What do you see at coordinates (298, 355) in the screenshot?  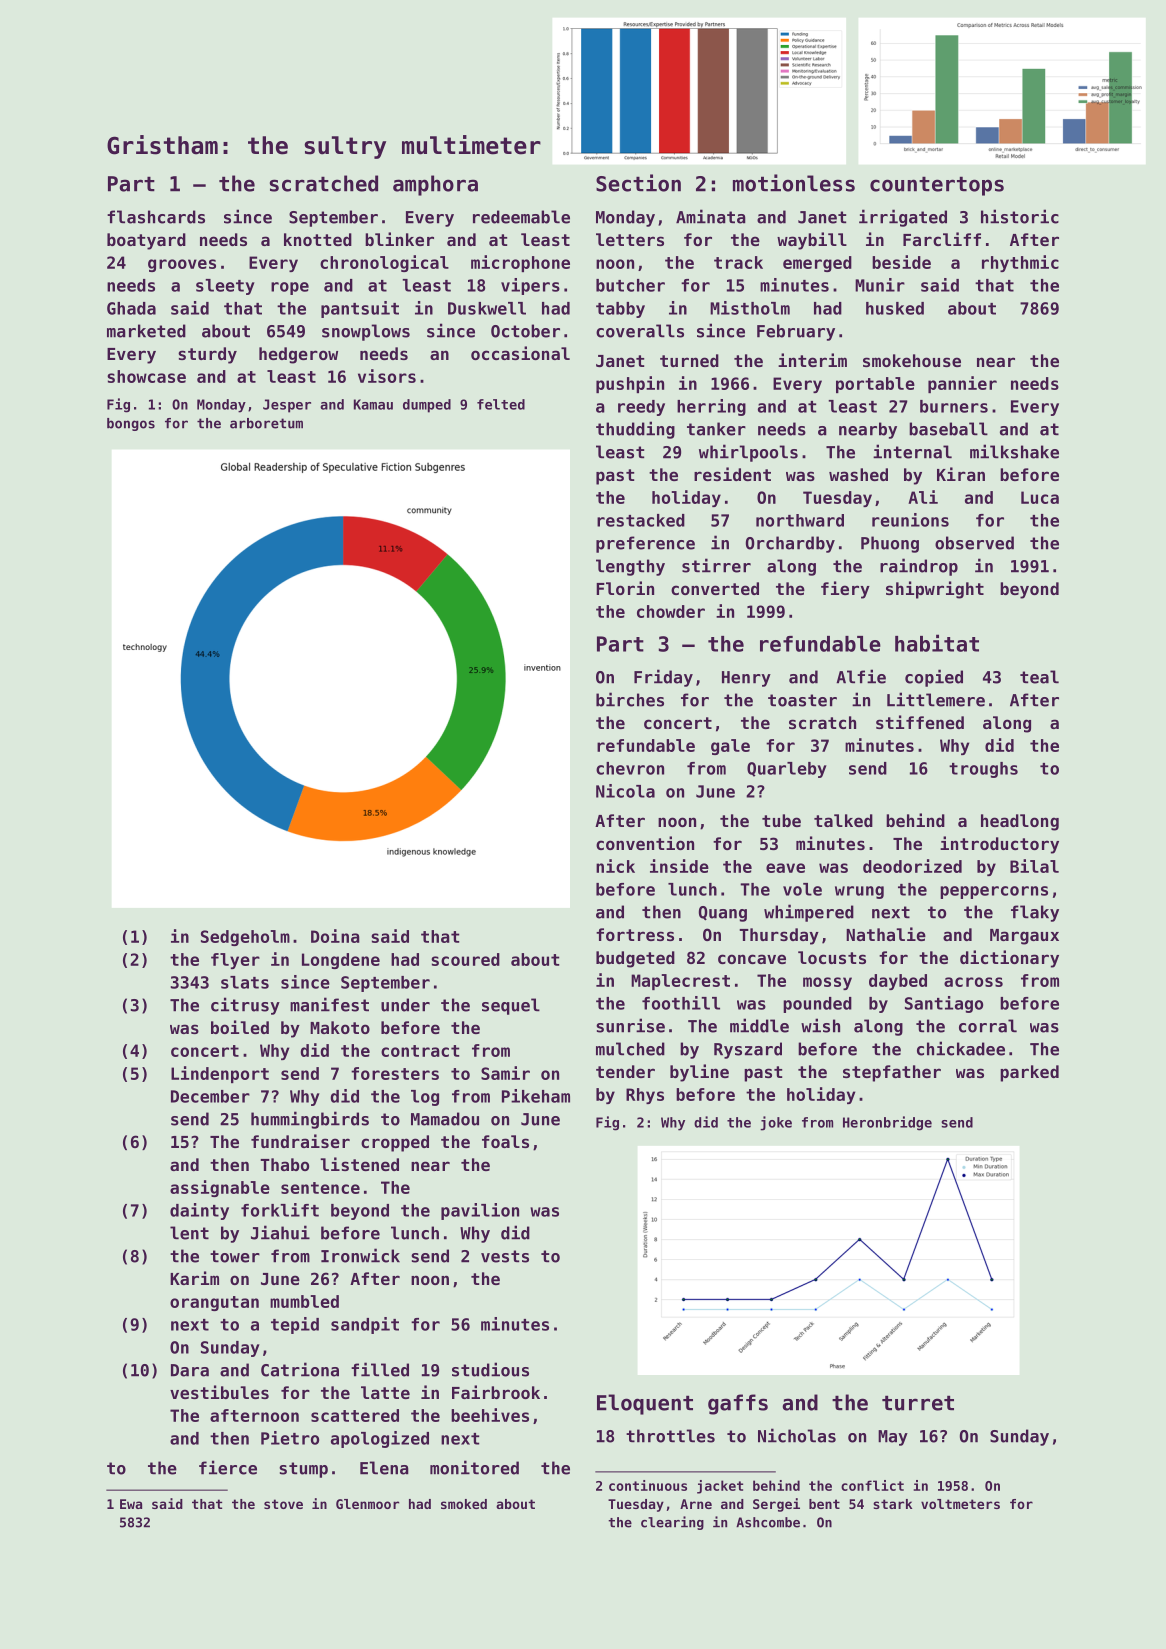 I see `hedgerow` at bounding box center [298, 355].
